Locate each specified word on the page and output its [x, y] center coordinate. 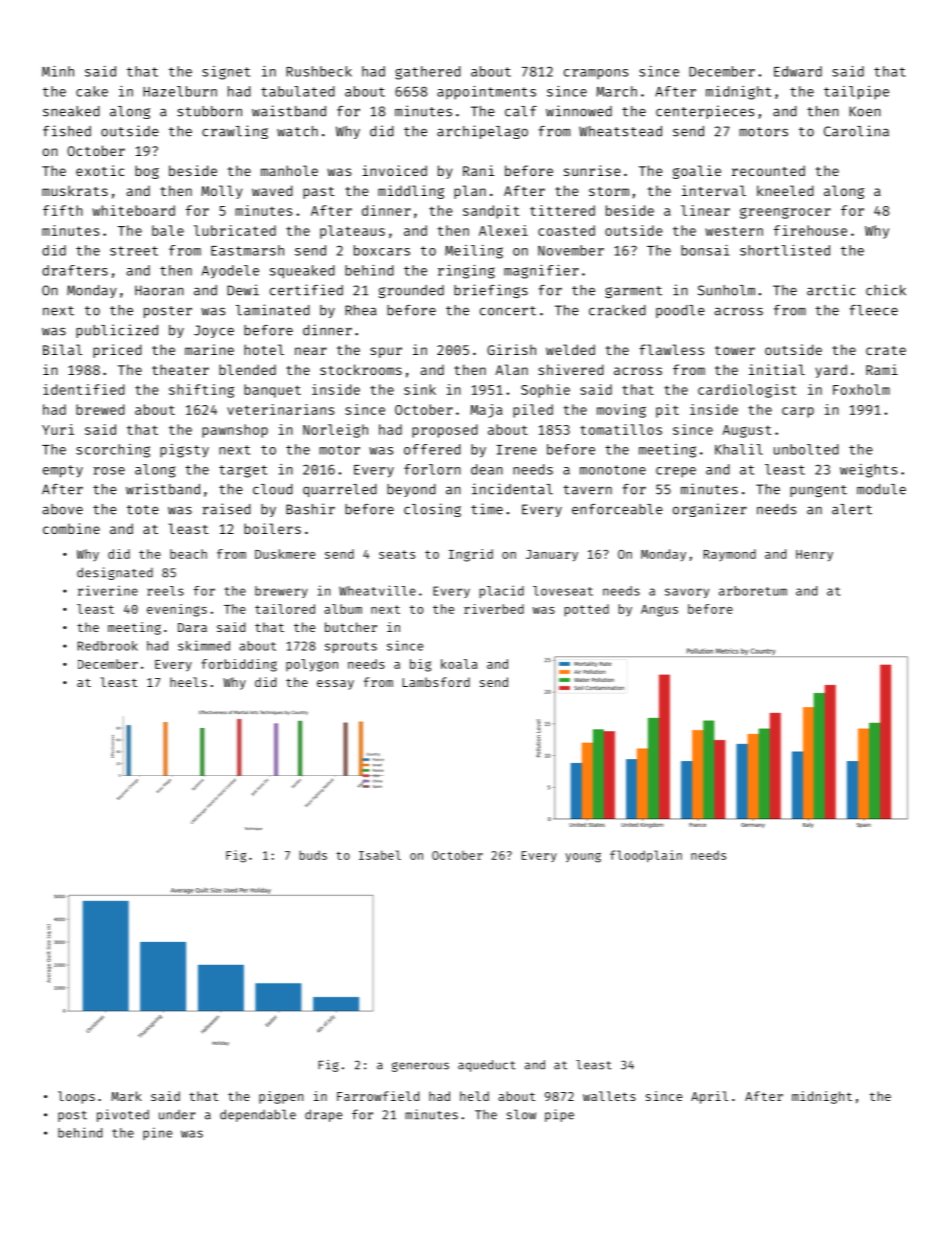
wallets [609, 1096]
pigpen [281, 1097]
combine [71, 528]
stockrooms [361, 369]
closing [432, 510]
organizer [710, 510]
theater [180, 369]
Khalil [739, 449]
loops [76, 1097]
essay [335, 685]
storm [609, 191]
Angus [659, 611]
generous [420, 1067]
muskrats [75, 190]
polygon [312, 665]
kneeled [785, 190]
